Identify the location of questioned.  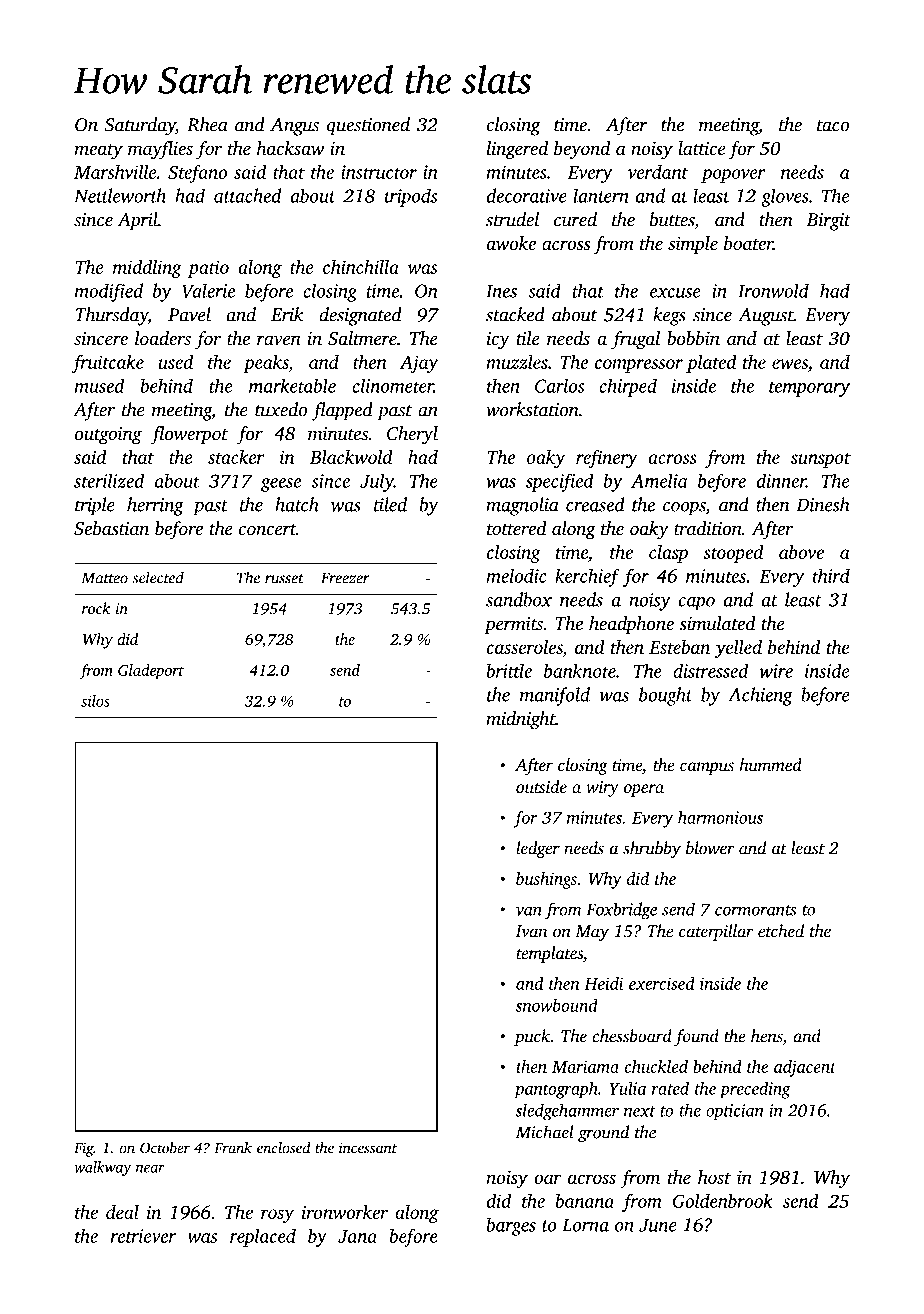
(368, 126).
